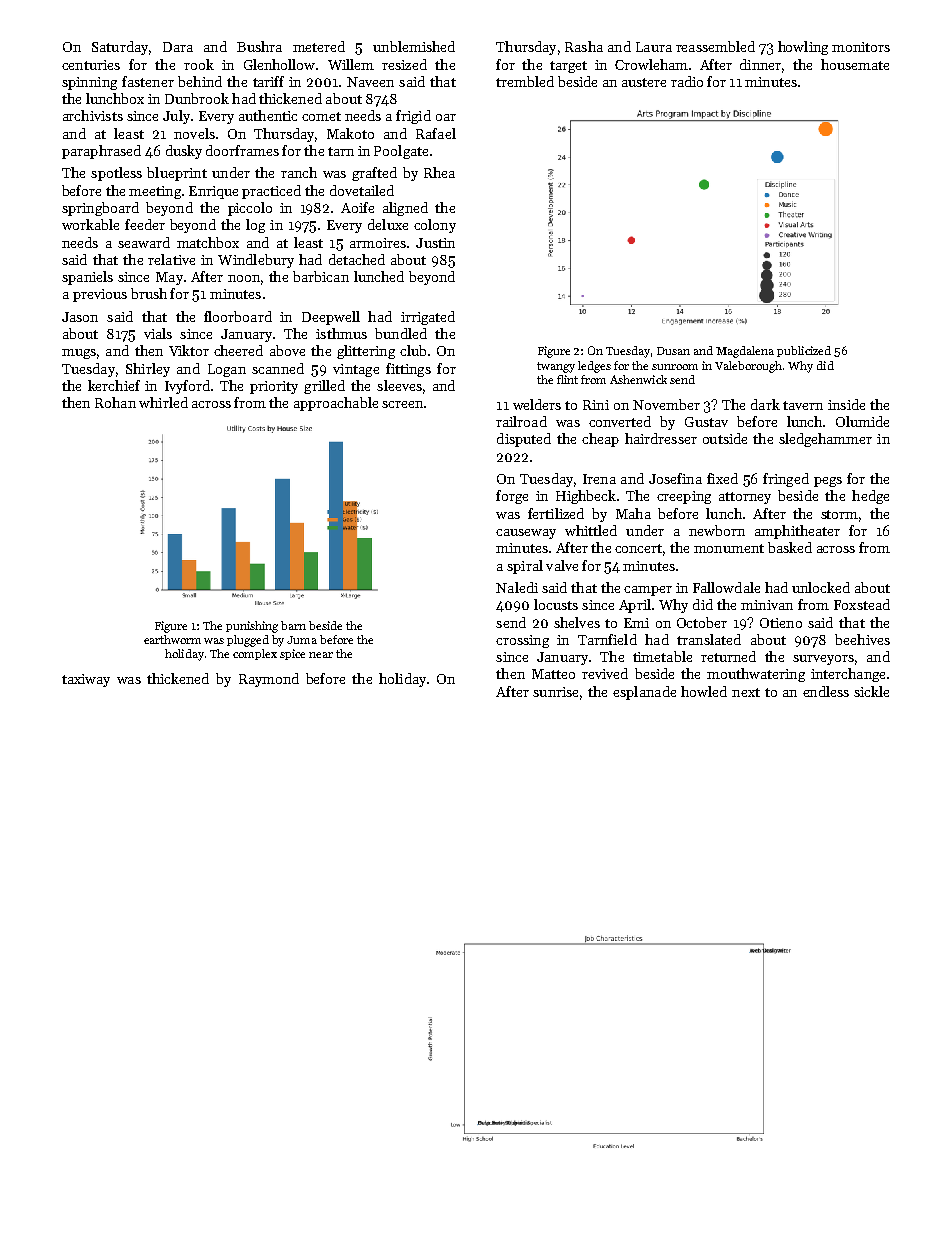  I want to click on Rohan, so click(115, 402).
